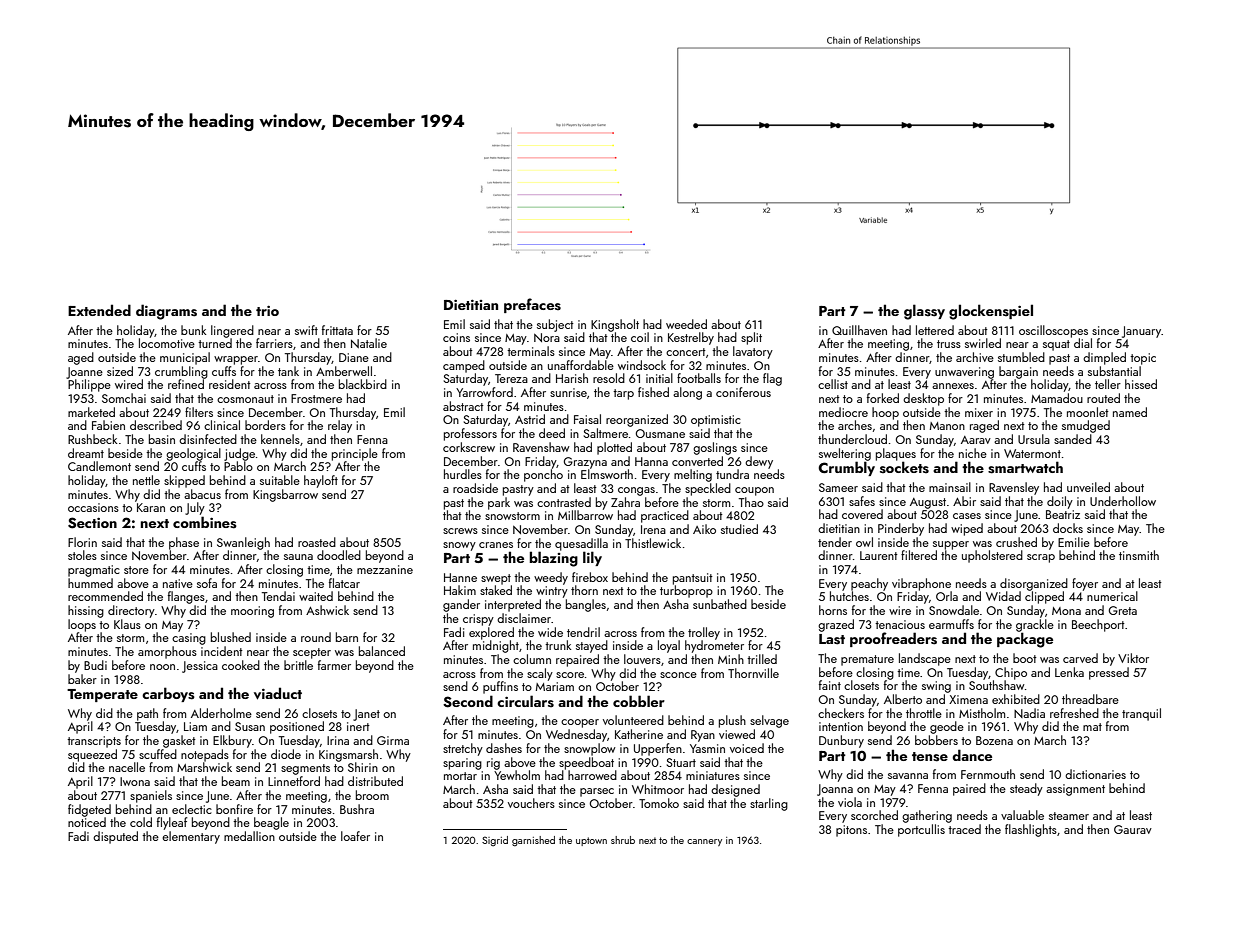  What do you see at coordinates (115, 837) in the image?
I see `disputed` at bounding box center [115, 837].
